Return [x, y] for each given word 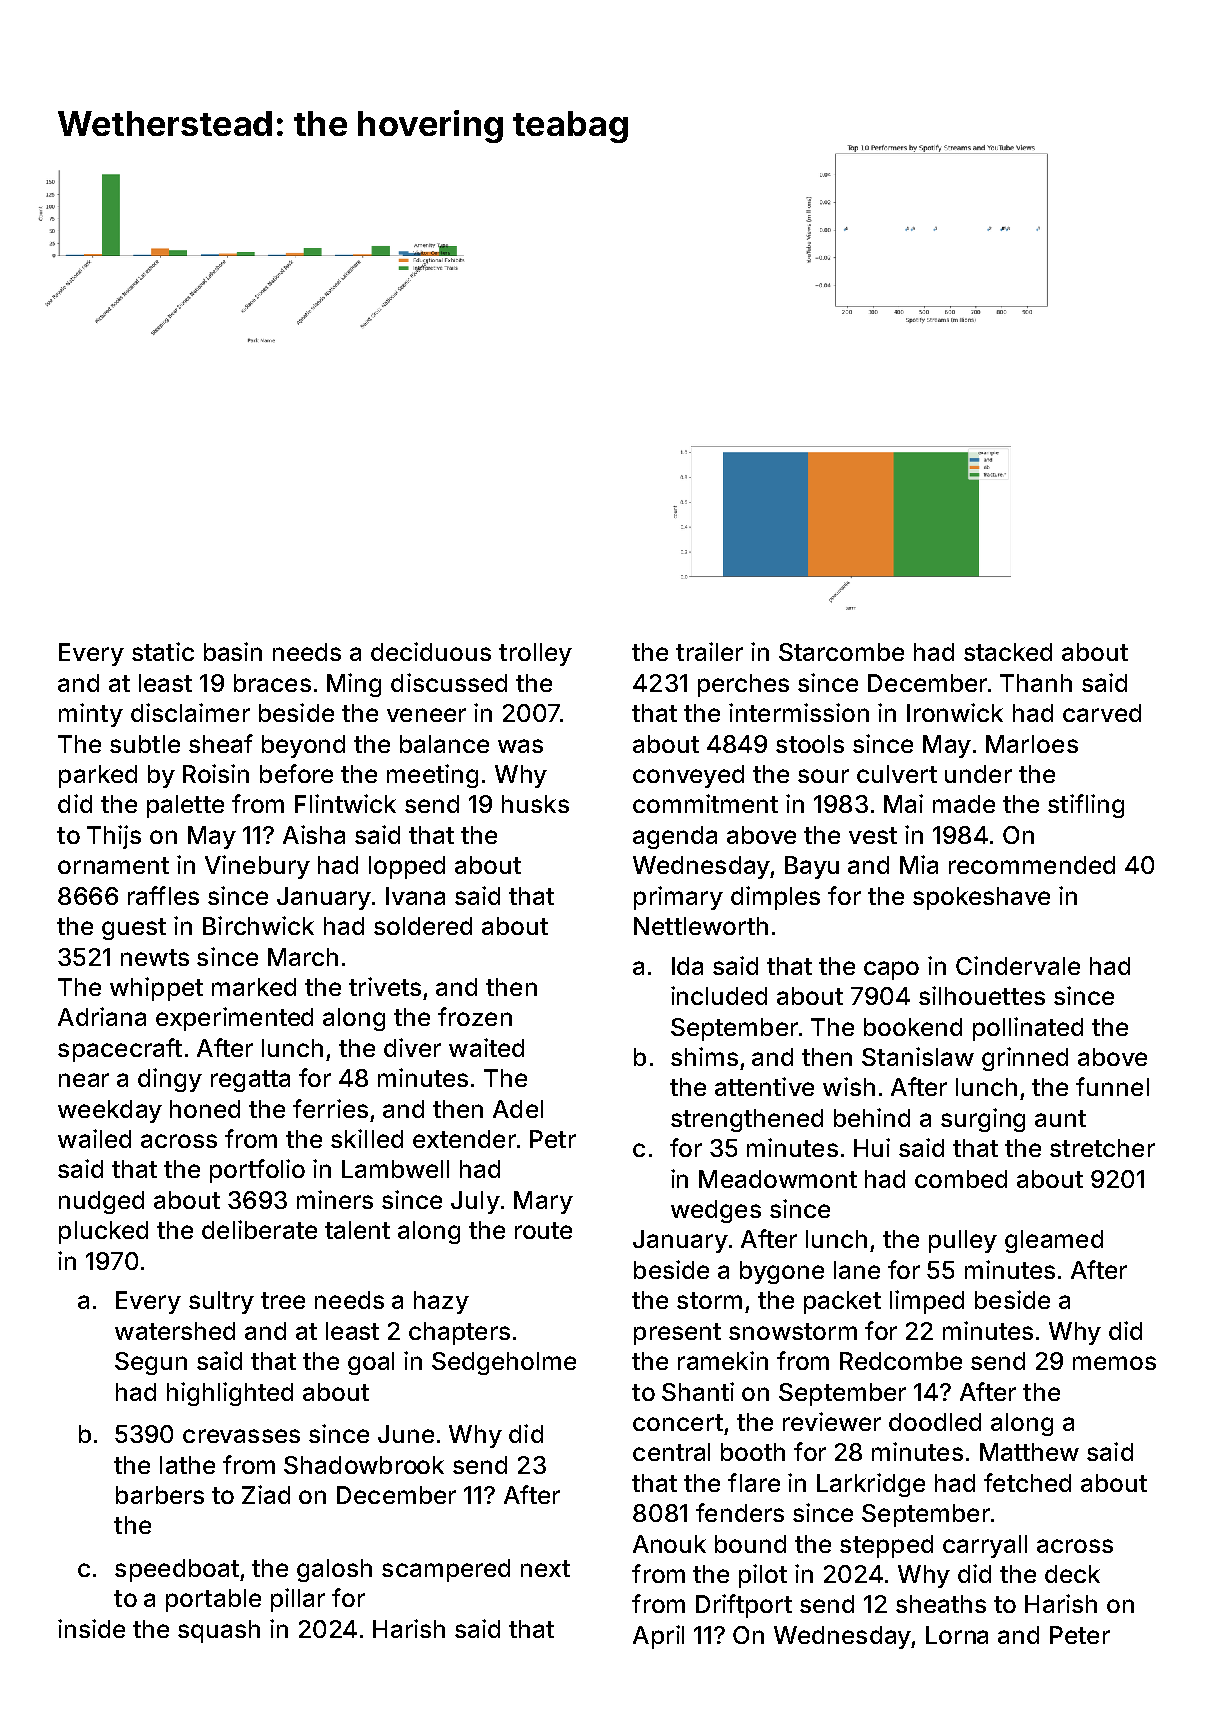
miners [335, 1199]
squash [219, 1631]
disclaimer [190, 712]
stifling [1086, 806]
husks [535, 804]
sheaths [941, 1604]
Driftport [744, 1606]
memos [1114, 1363]
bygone [782, 1272]
